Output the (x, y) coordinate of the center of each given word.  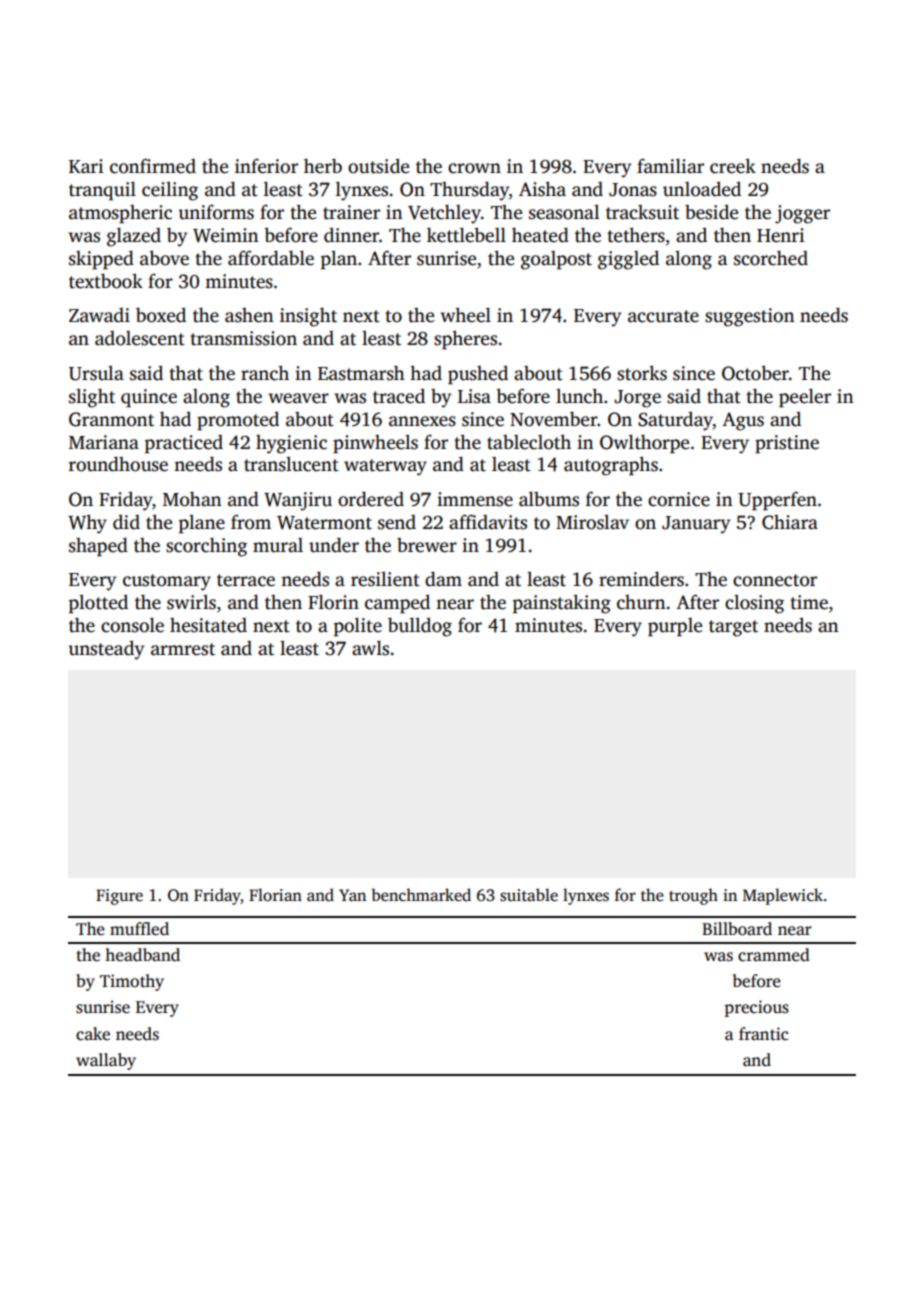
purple (675, 627)
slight (92, 398)
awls (370, 648)
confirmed (153, 166)
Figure (119, 897)
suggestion (750, 317)
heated (540, 235)
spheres (465, 340)
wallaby (106, 1061)
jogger (802, 214)
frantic (763, 1034)
